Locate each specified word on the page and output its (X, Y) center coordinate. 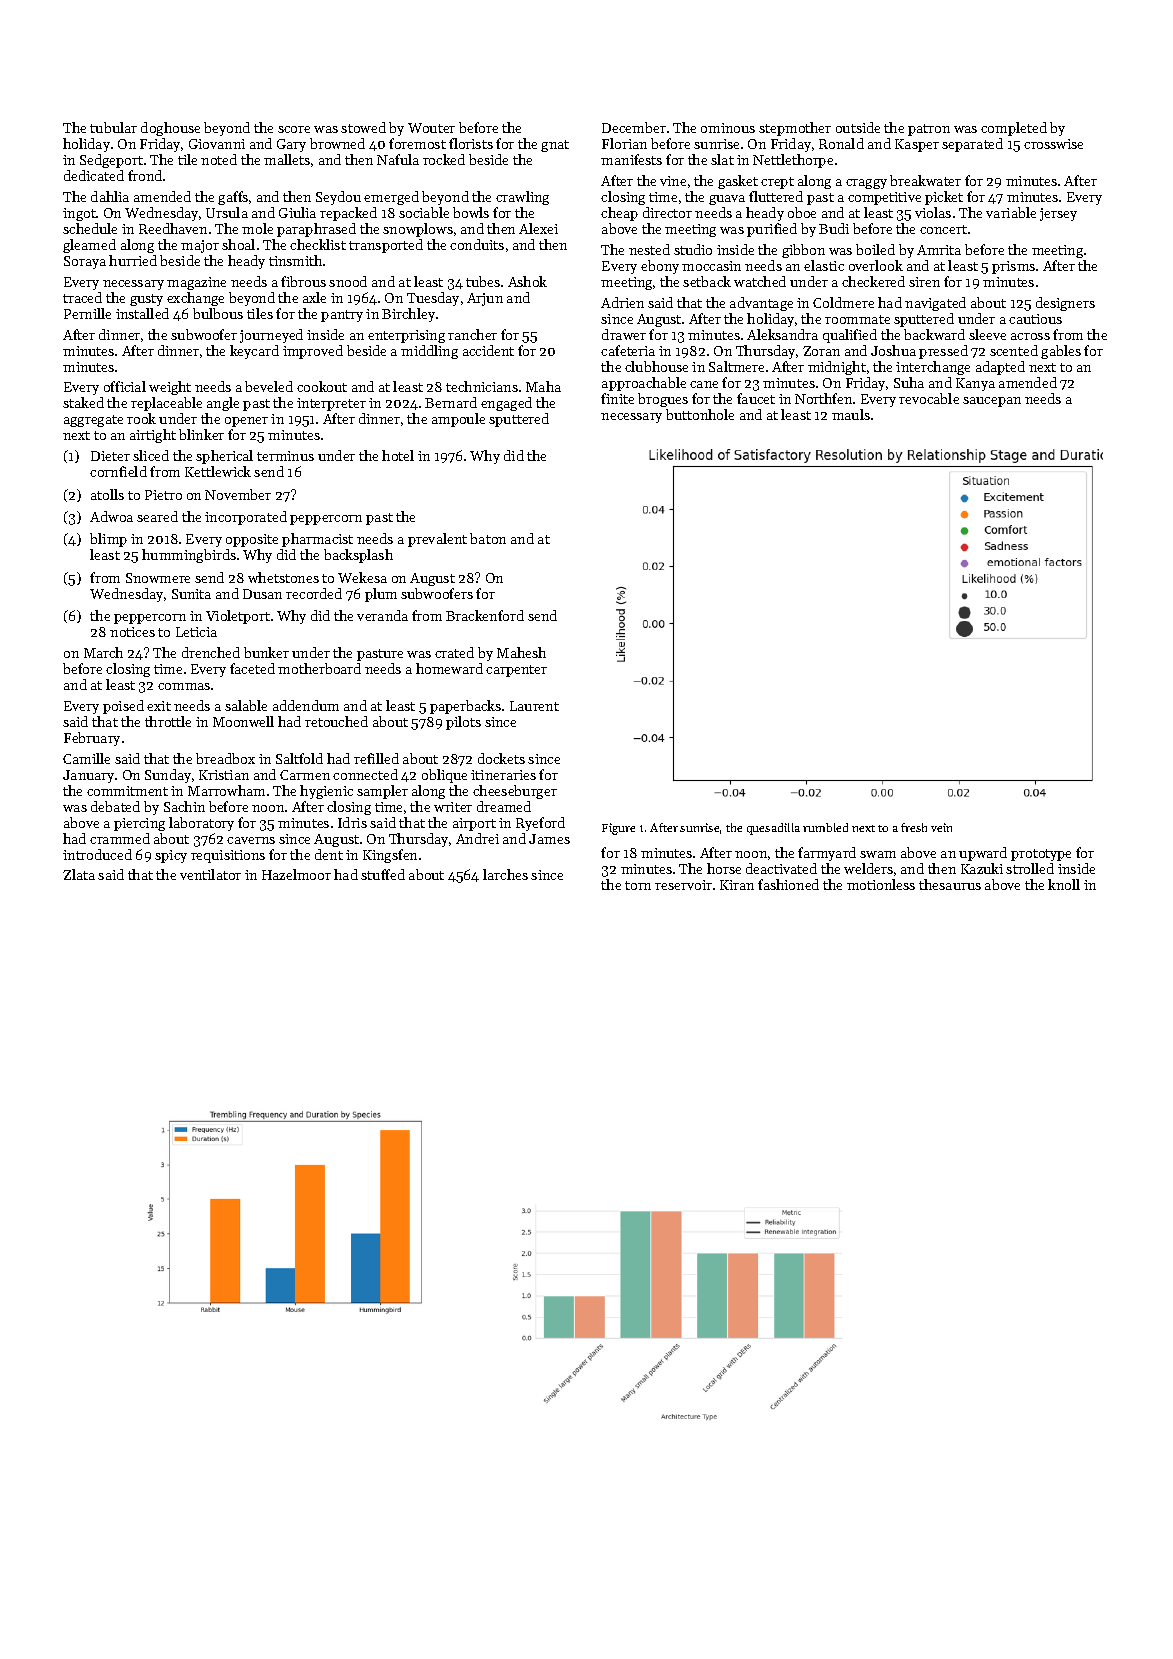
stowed (363, 127)
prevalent (437, 540)
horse (724, 868)
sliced (151, 455)
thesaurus (950, 884)
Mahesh (521, 652)
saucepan (992, 402)
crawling (522, 198)
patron (929, 130)
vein (941, 827)
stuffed (383, 874)
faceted (252, 668)
